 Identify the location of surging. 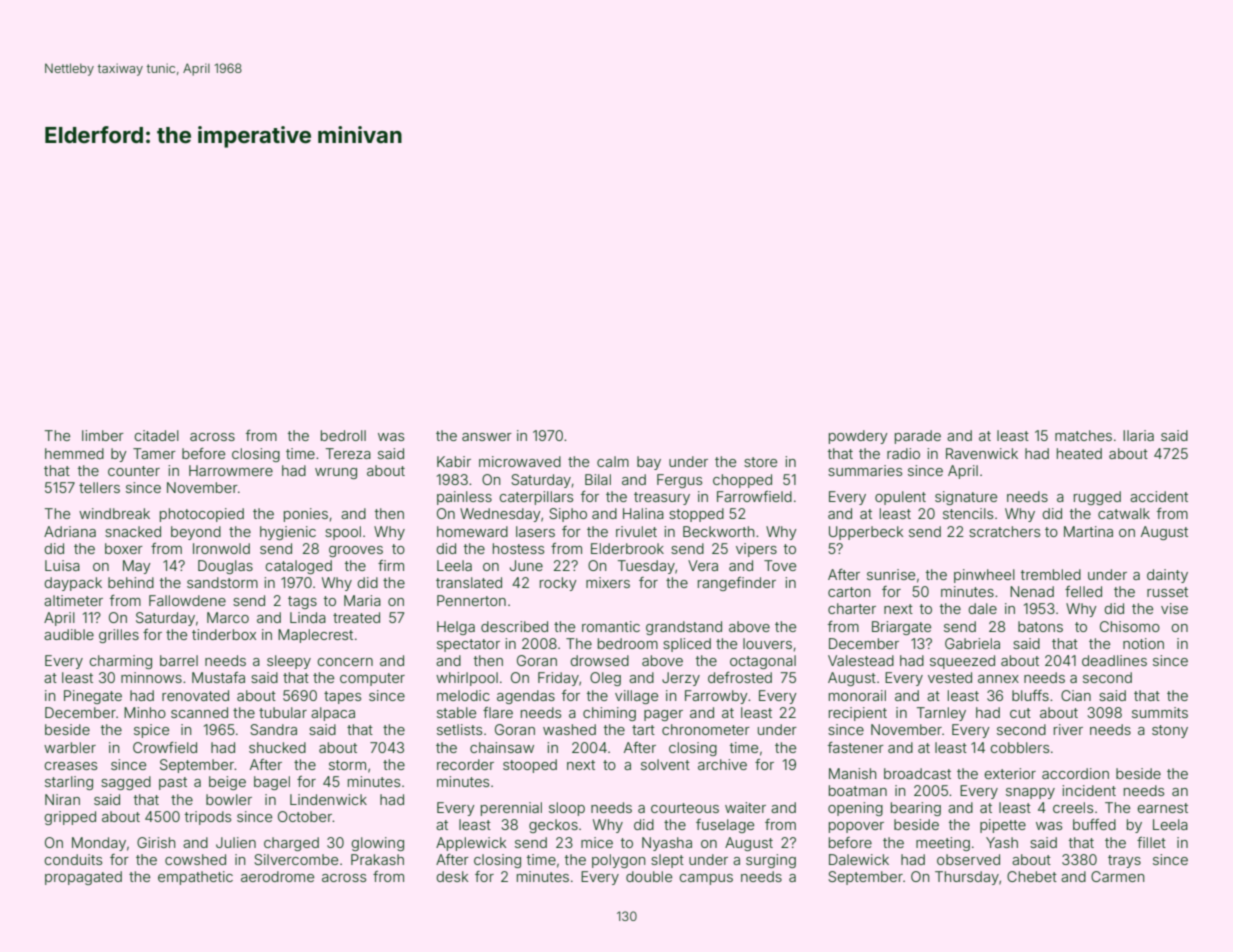
(771, 861).
